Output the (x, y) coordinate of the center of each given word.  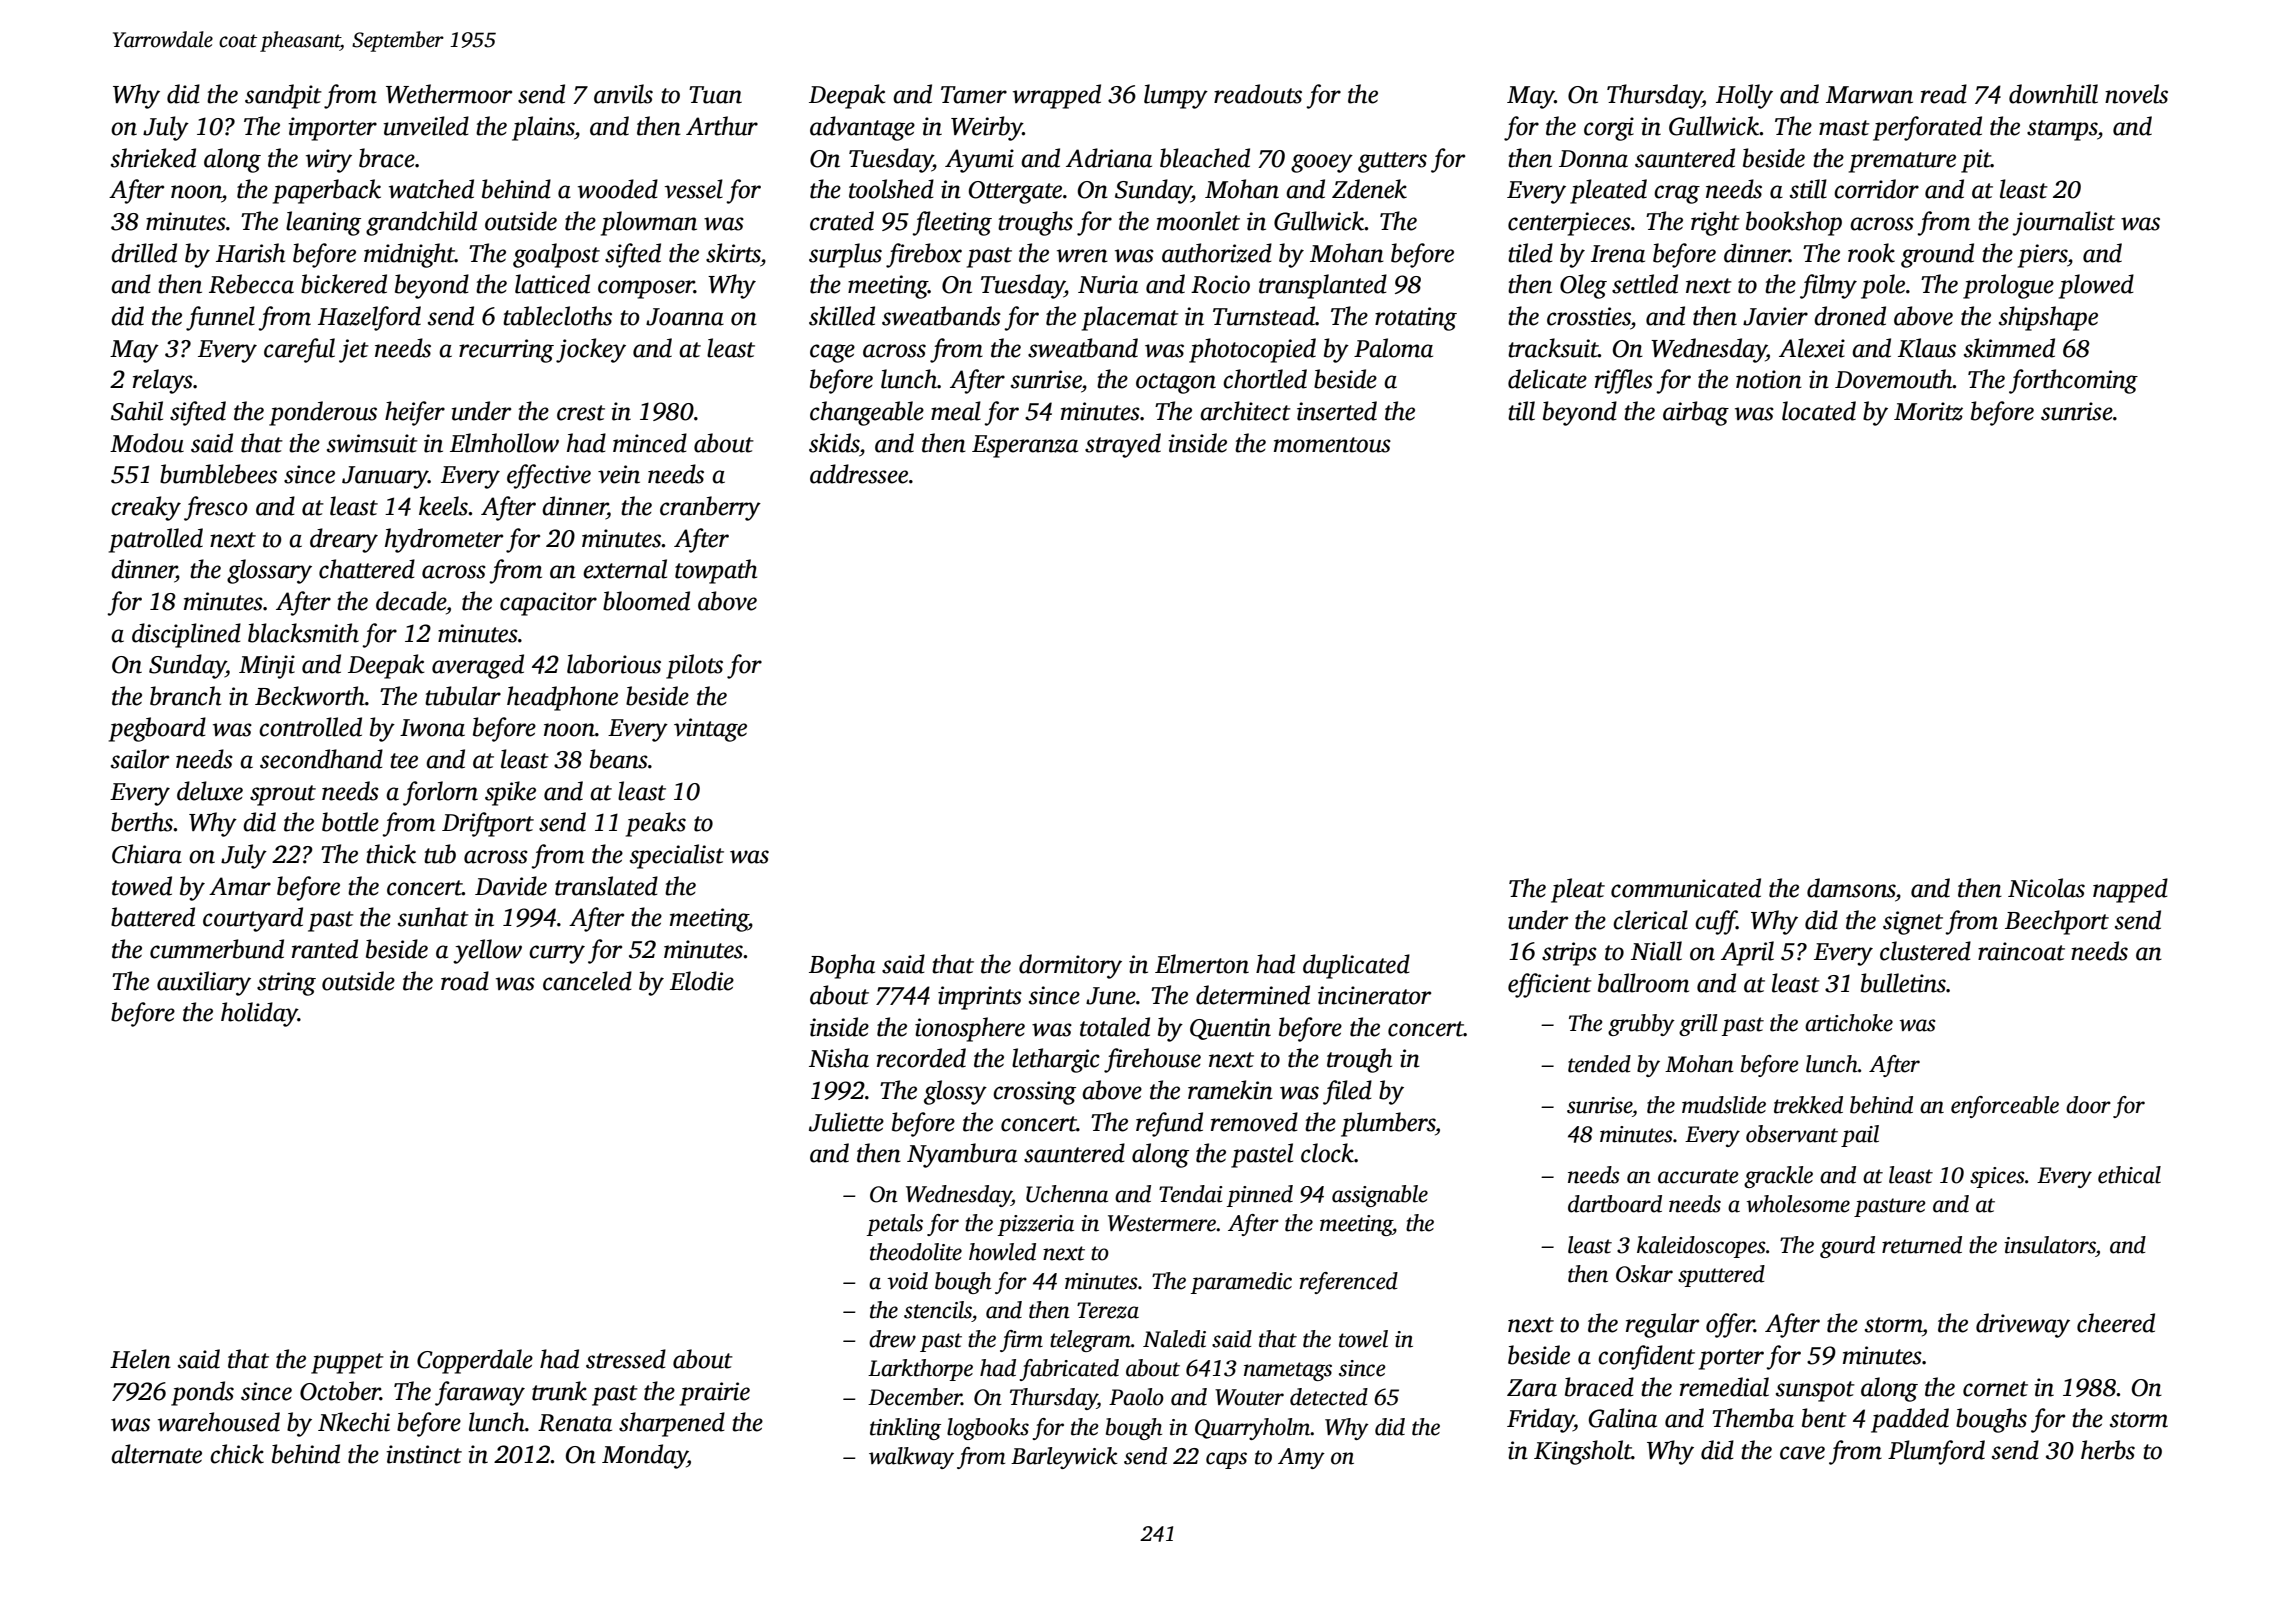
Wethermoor (449, 94)
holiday (259, 1014)
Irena (1618, 254)
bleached (1205, 158)
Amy (1301, 1458)
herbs (2108, 1450)
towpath (716, 571)
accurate (1698, 1176)
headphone (562, 698)
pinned (1260, 1196)
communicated (1686, 888)
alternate (156, 1454)
